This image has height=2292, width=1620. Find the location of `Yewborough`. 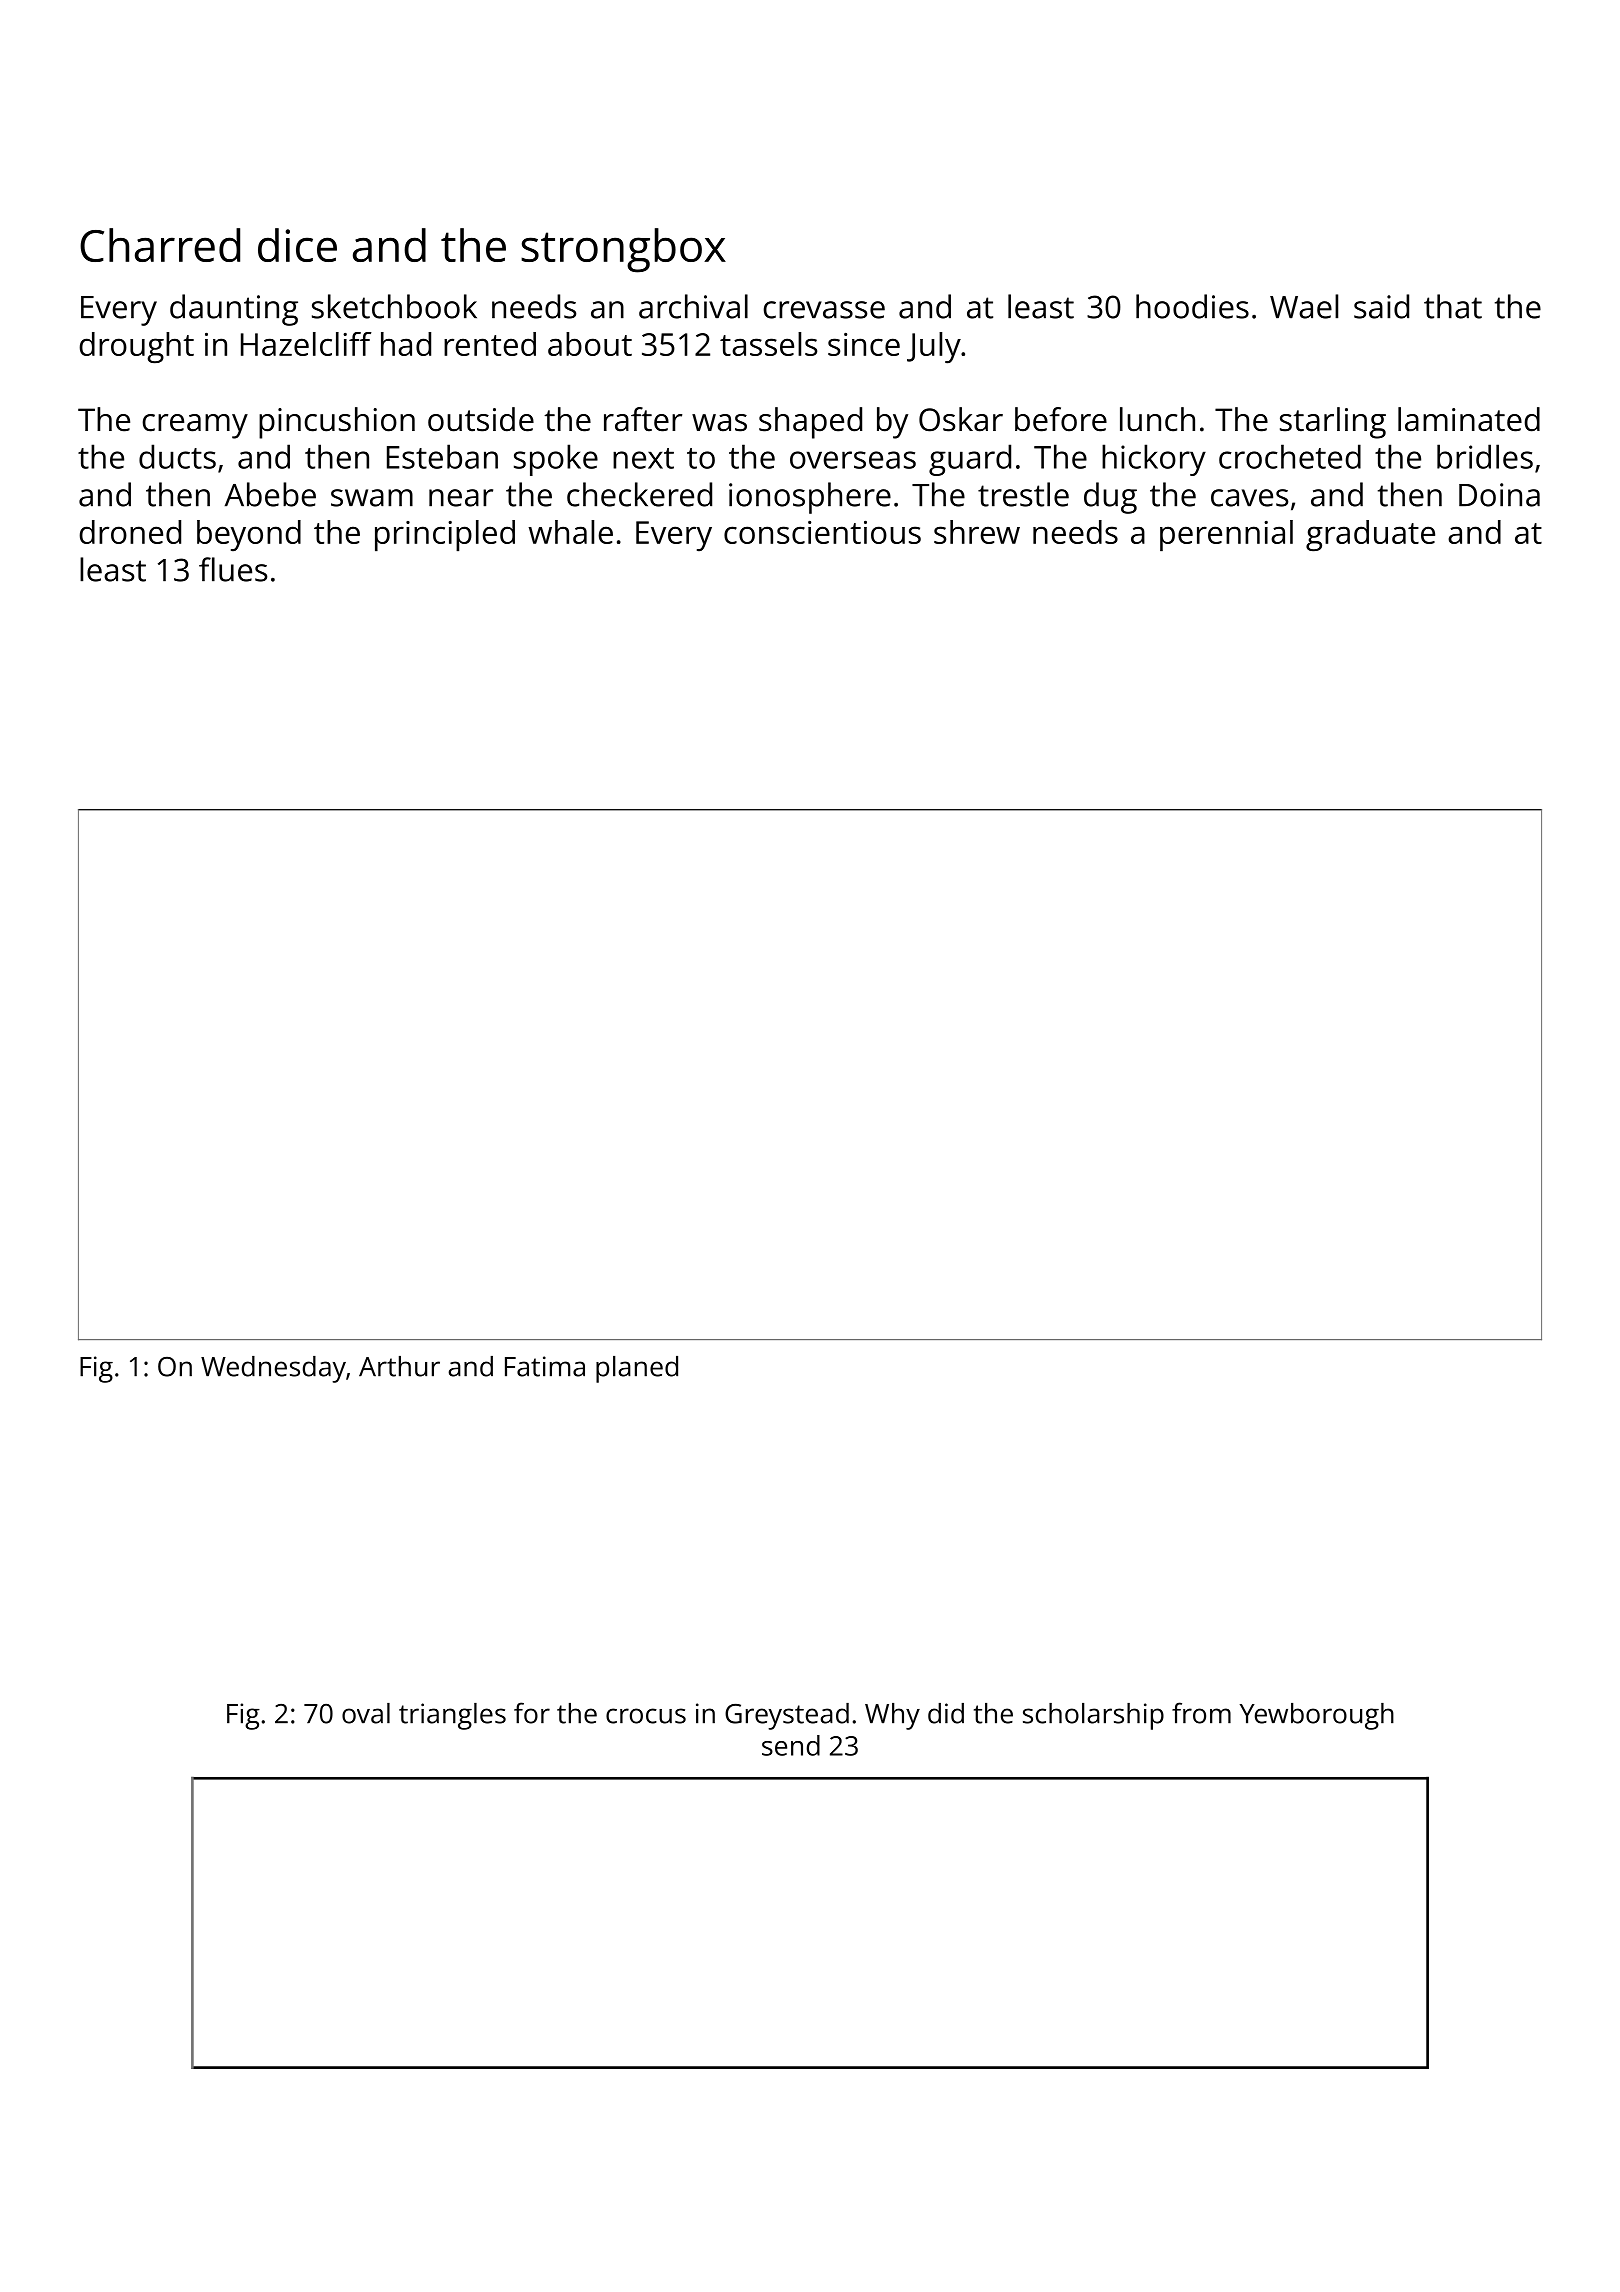

Yewborough is located at coordinates (1317, 1716).
